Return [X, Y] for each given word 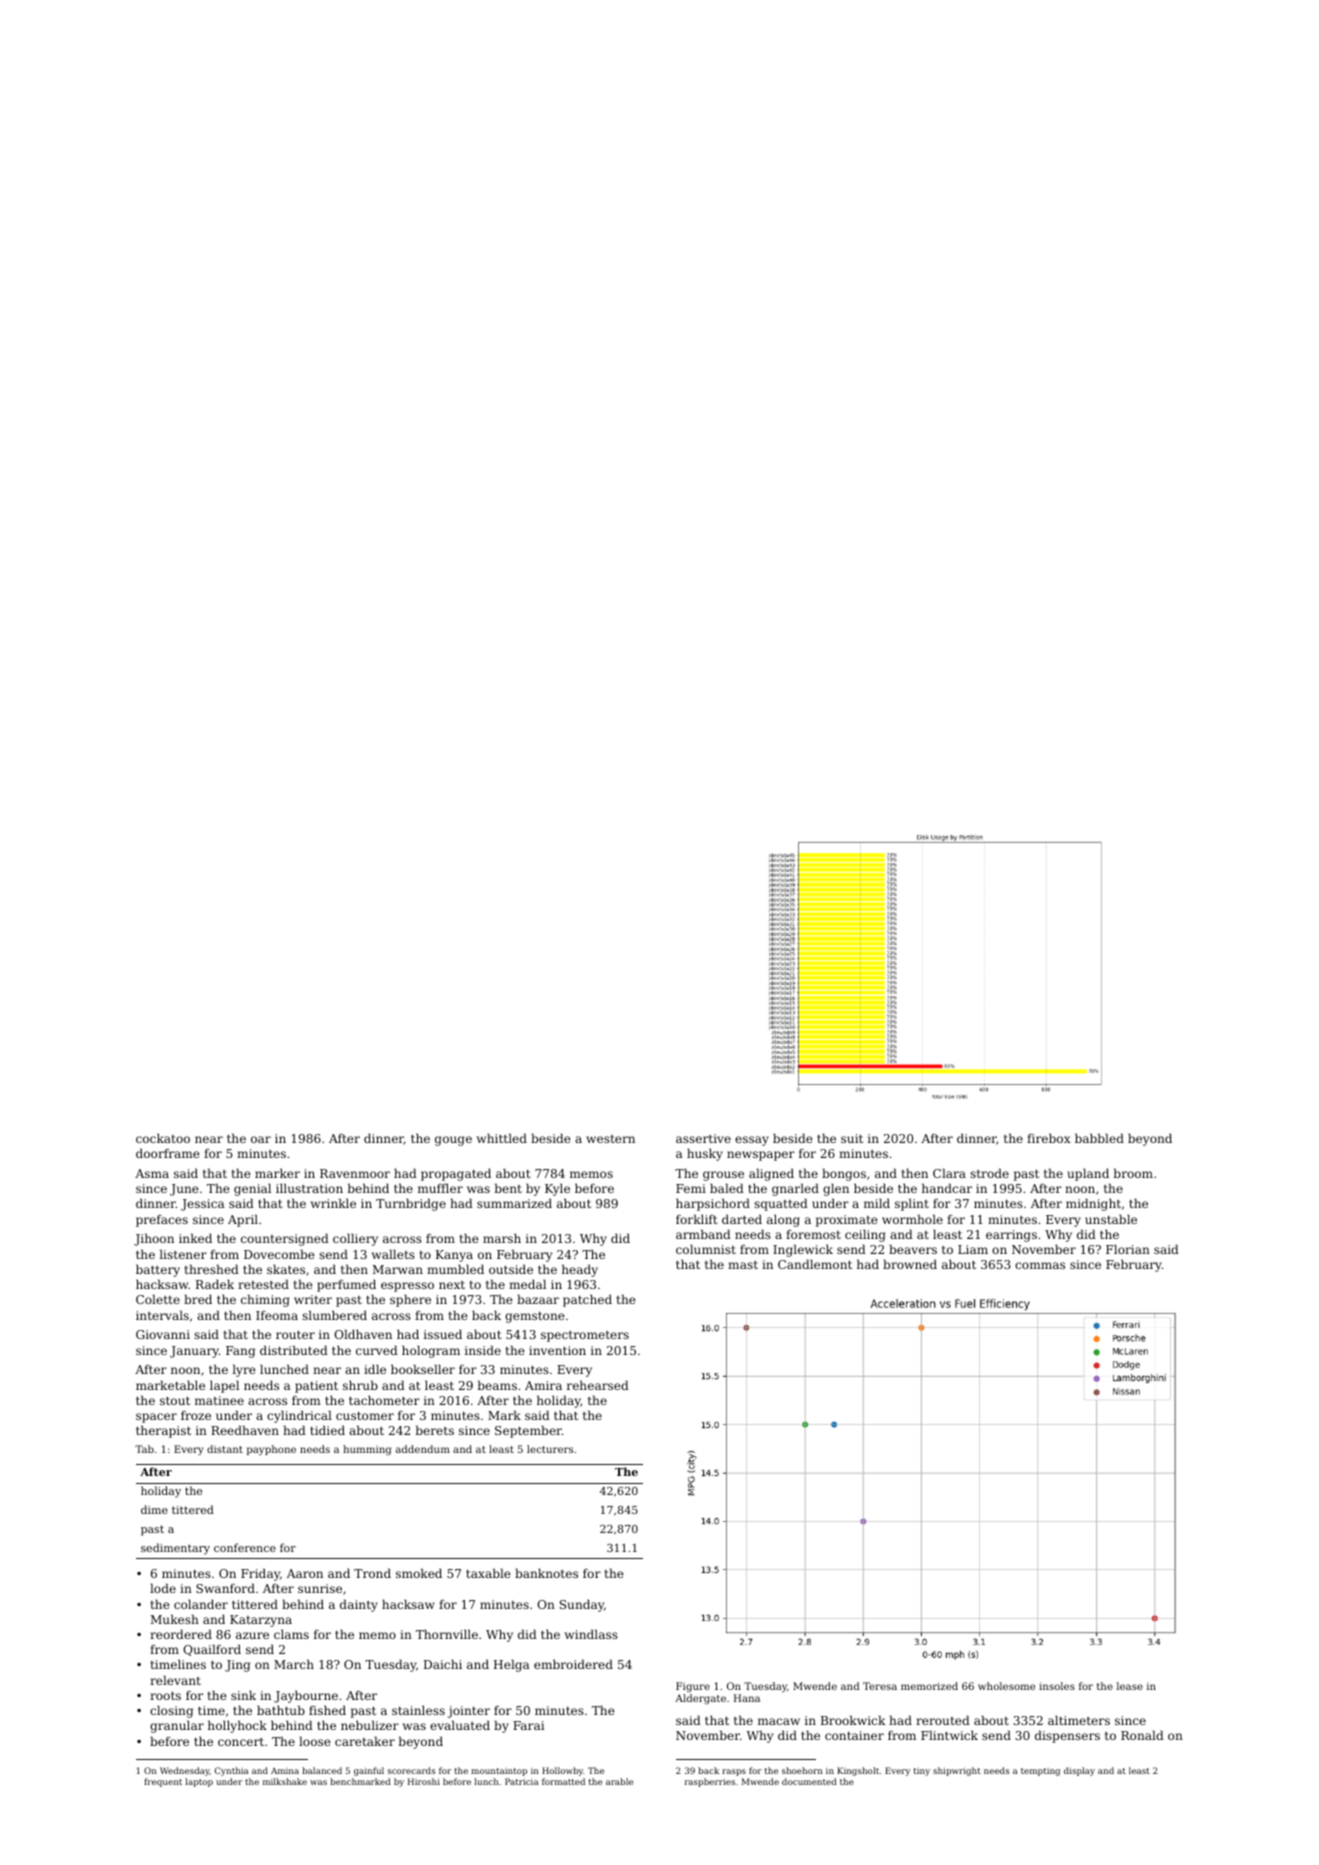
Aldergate [700, 1699]
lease [1130, 1686]
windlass [591, 1634]
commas [1040, 1265]
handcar [947, 1188]
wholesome [1006, 1686]
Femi [691, 1188]
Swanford [225, 1588]
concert [241, 1742]
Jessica [203, 1205]
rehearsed [598, 1385]
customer [365, 1415]
